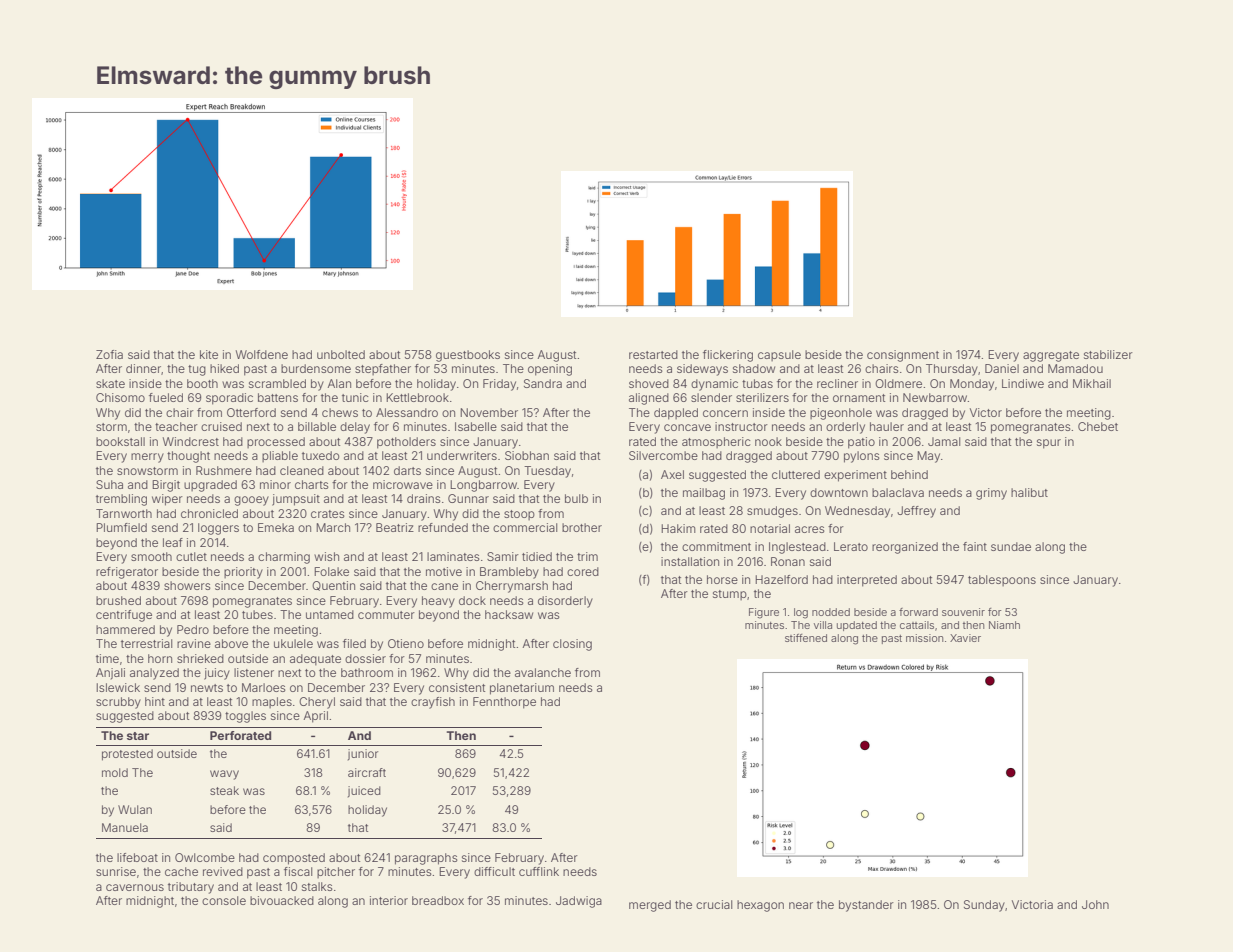  What do you see at coordinates (806, 638) in the page?
I see `stiffened` at bounding box center [806, 638].
